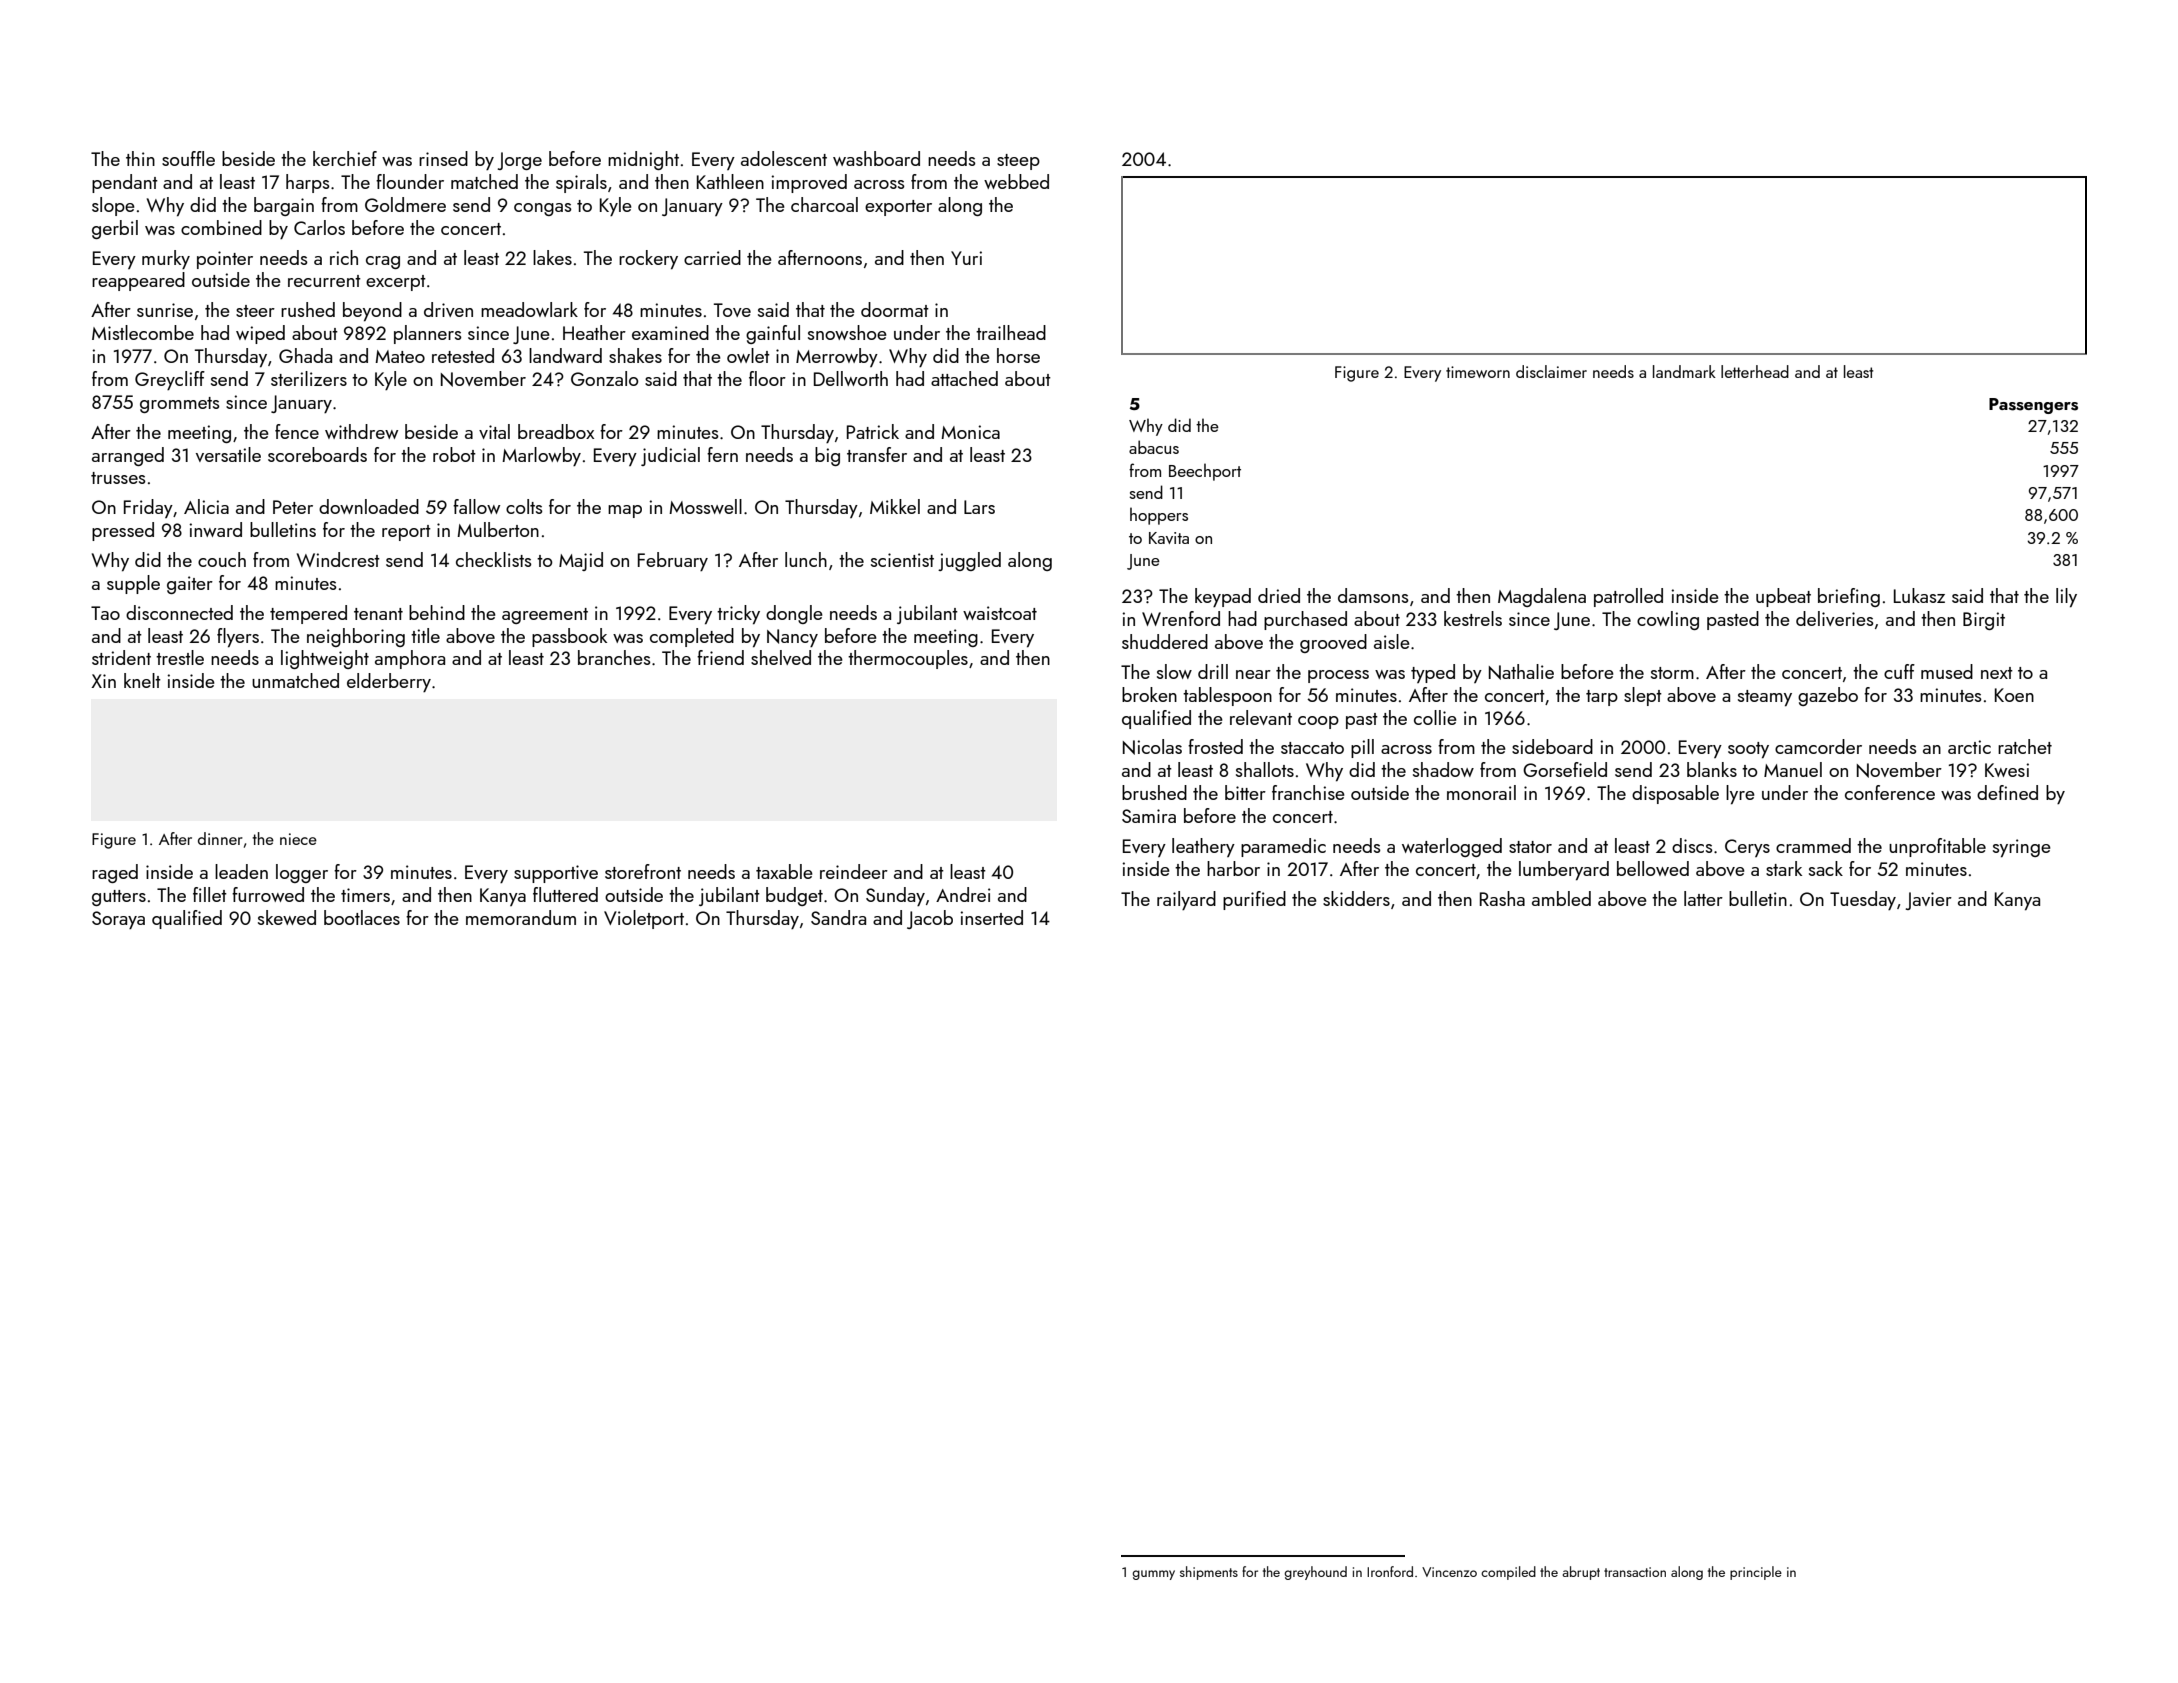 This page has height=1683, width=2178. Describe the element at coordinates (1209, 1573) in the page. I see `shipments` at that location.
